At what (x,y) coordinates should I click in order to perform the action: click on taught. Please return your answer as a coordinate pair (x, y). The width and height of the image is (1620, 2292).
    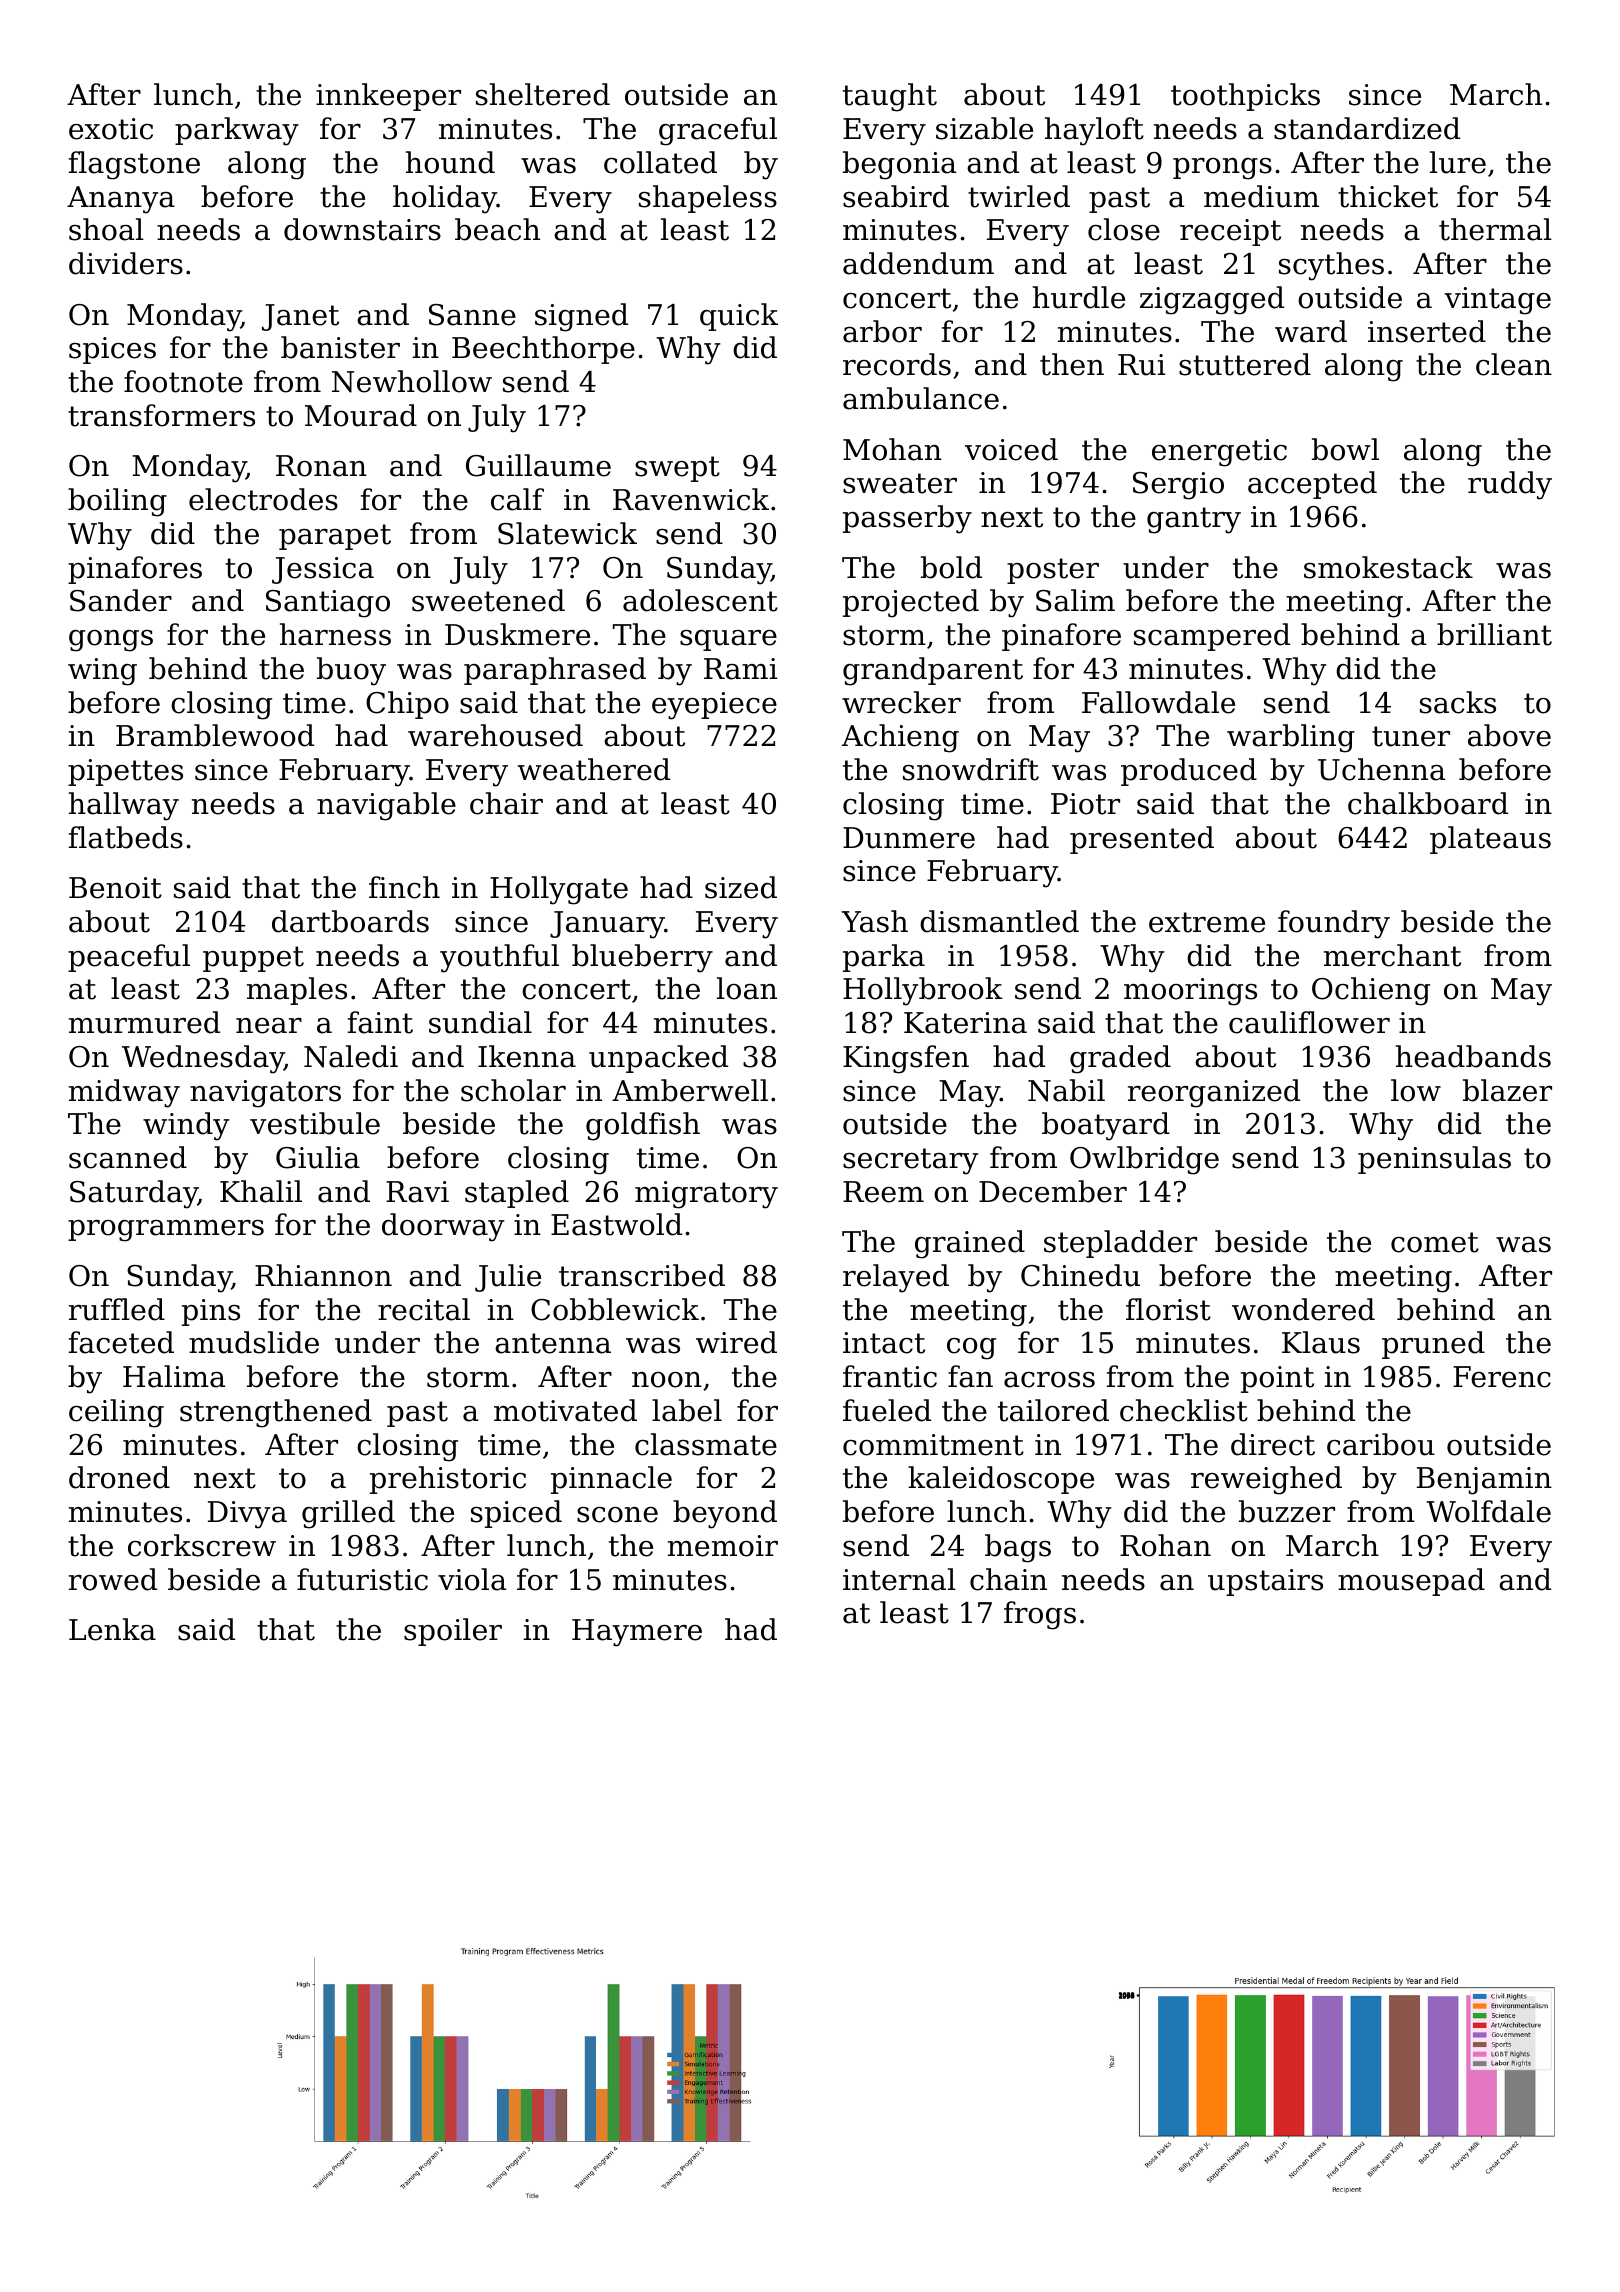
    Looking at the image, I should click on (890, 97).
